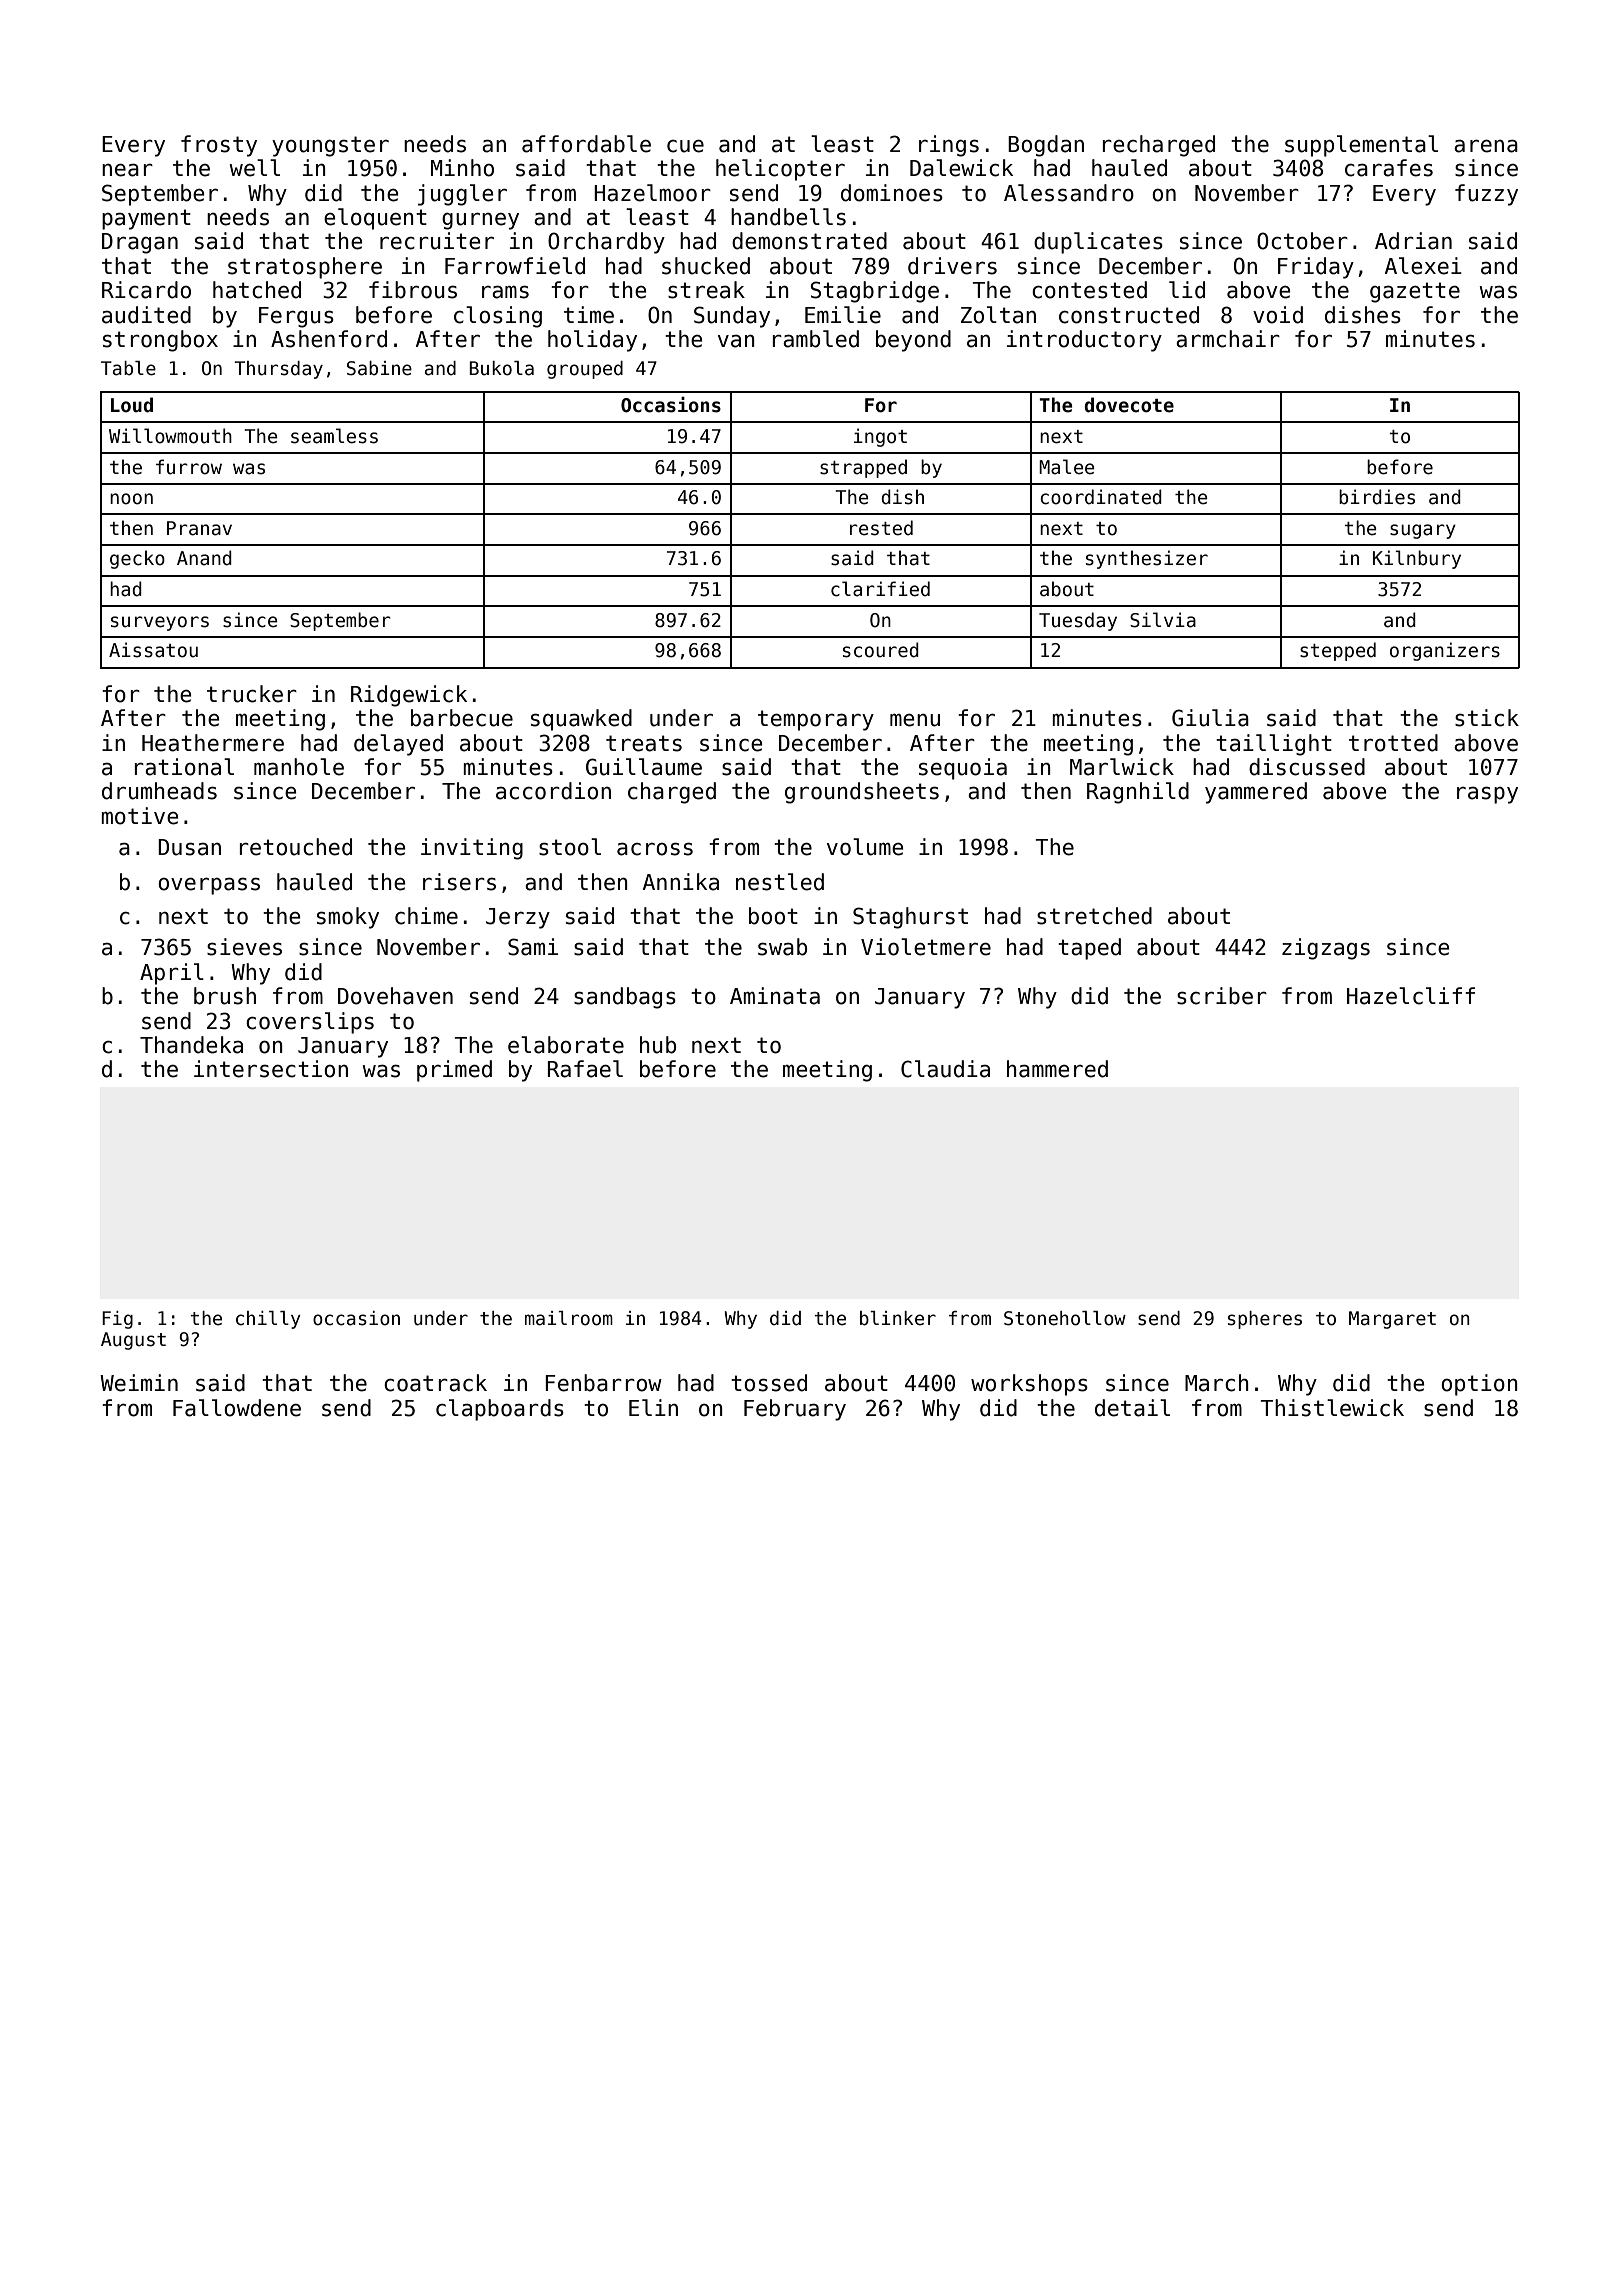  What do you see at coordinates (500, 1410) in the page?
I see `clapboards` at bounding box center [500, 1410].
